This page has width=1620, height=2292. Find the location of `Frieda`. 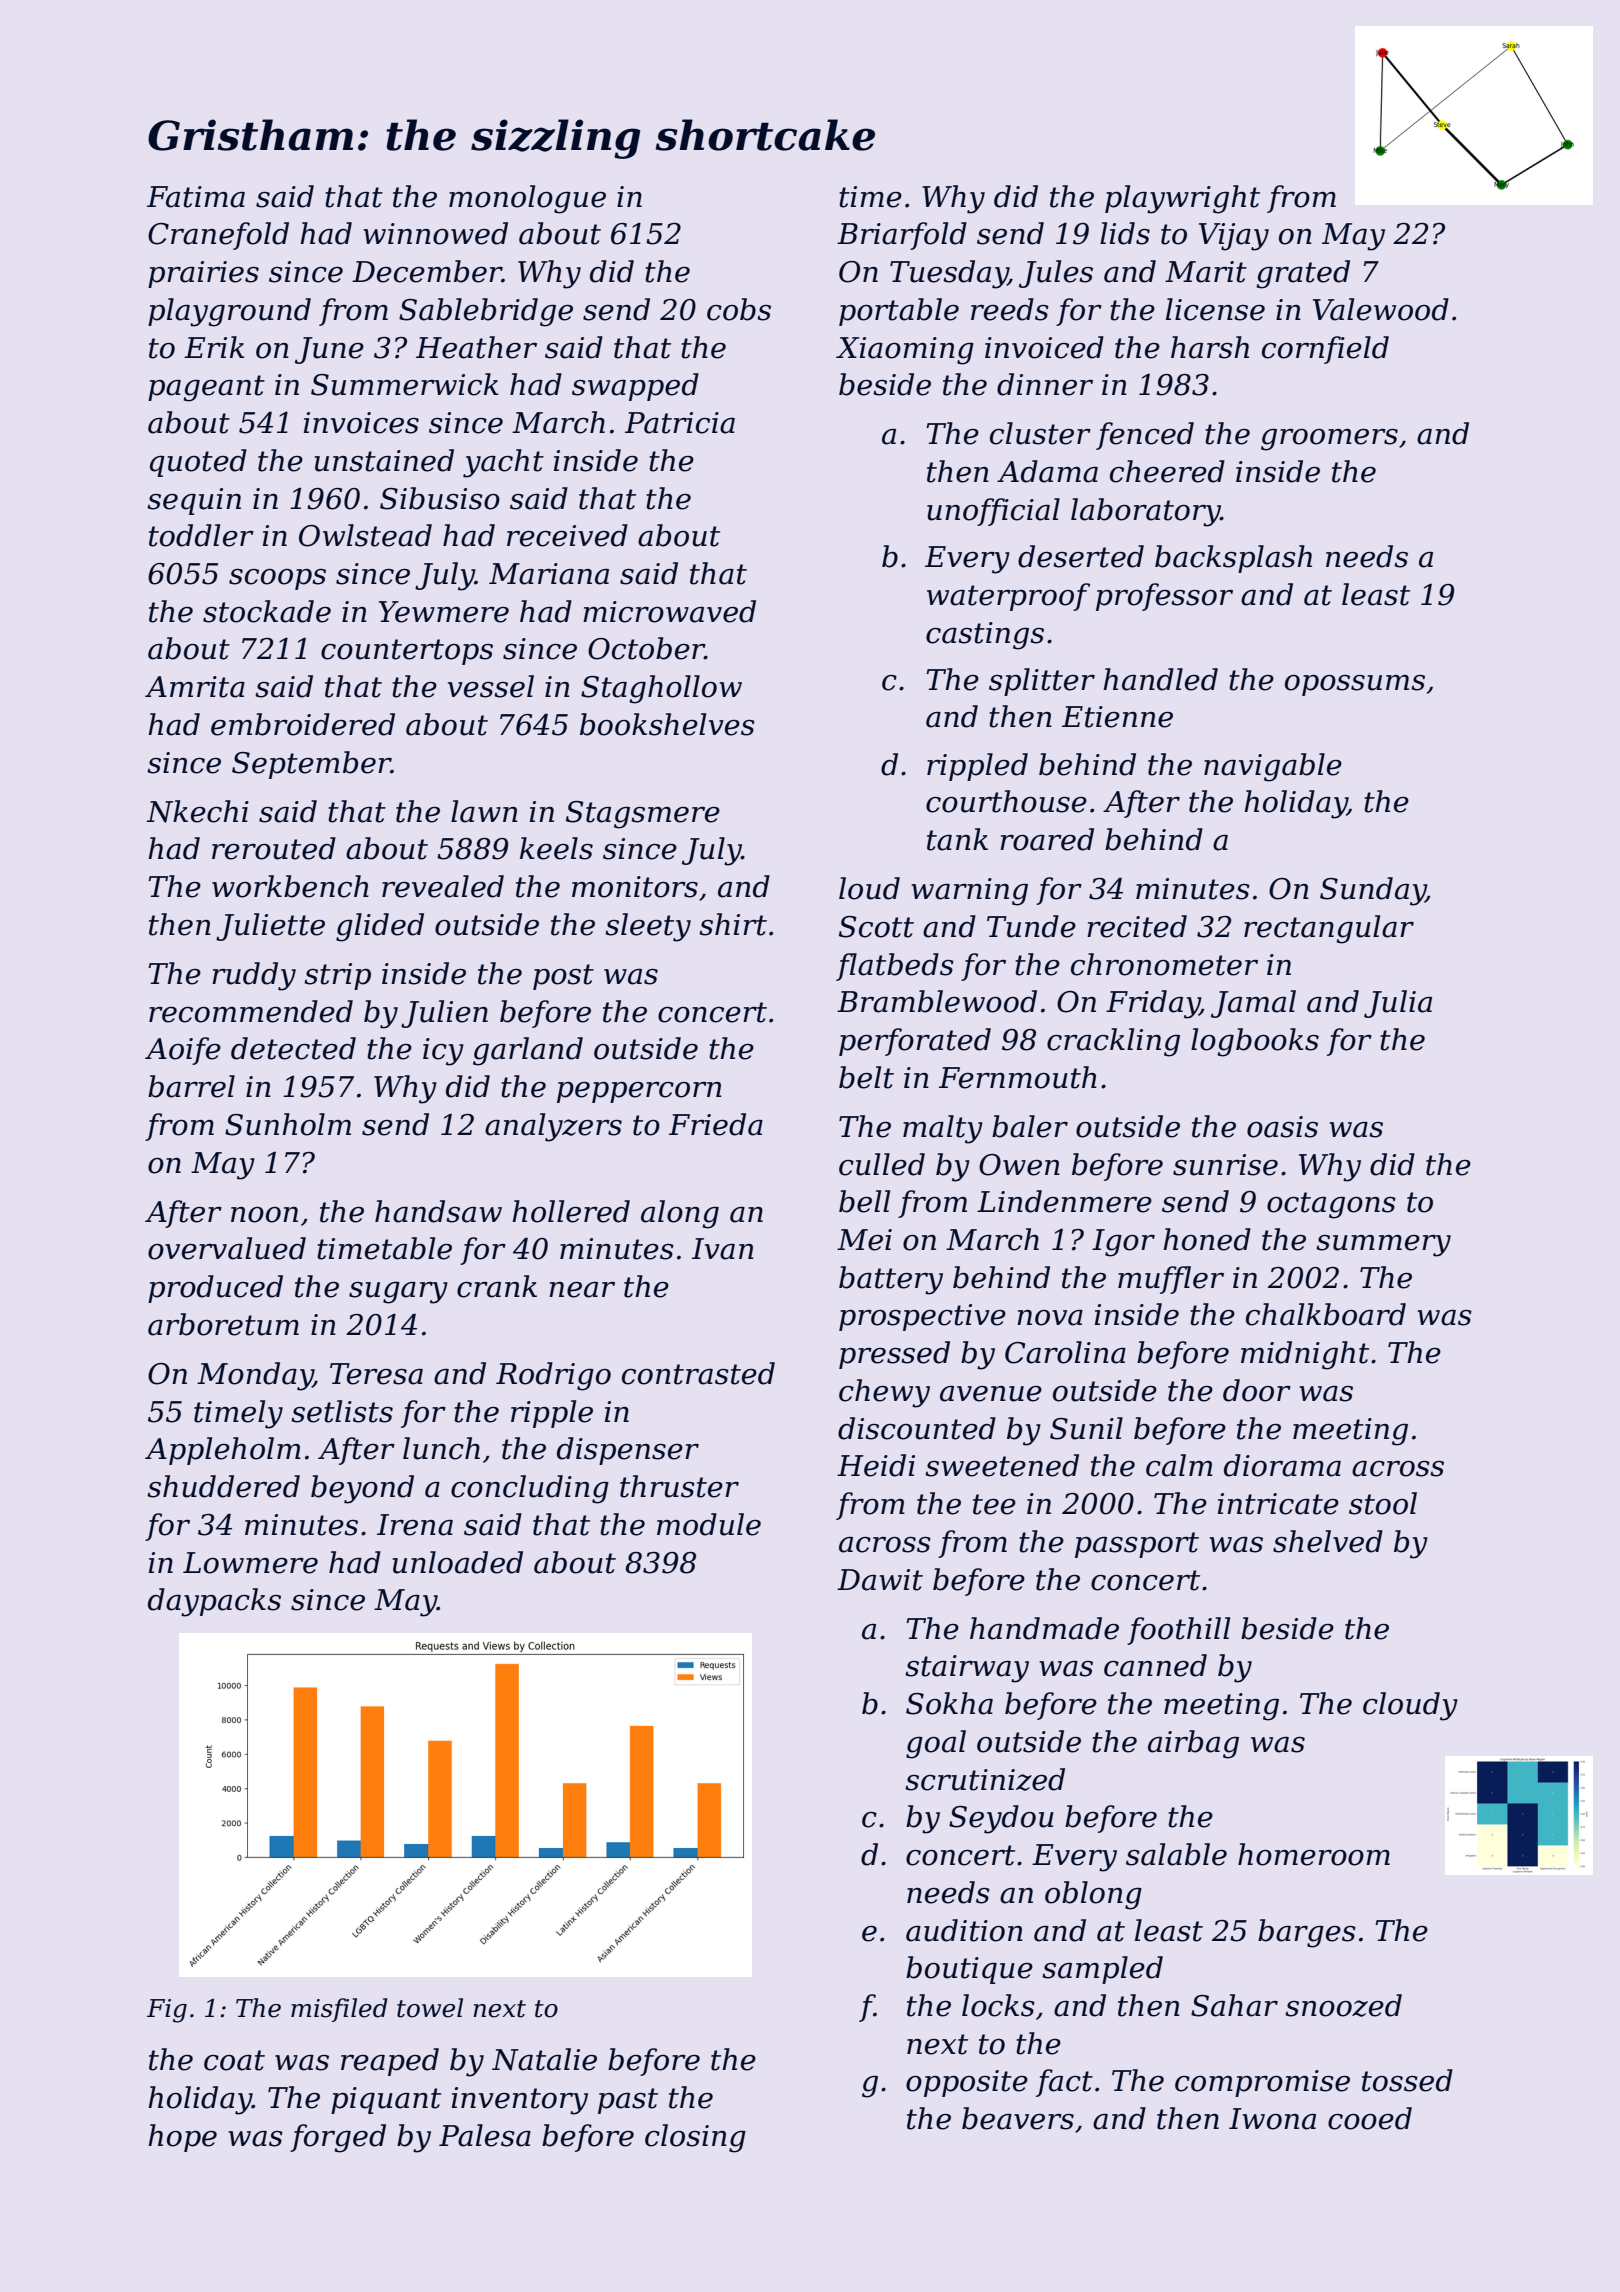

Frieda is located at coordinates (716, 1124).
